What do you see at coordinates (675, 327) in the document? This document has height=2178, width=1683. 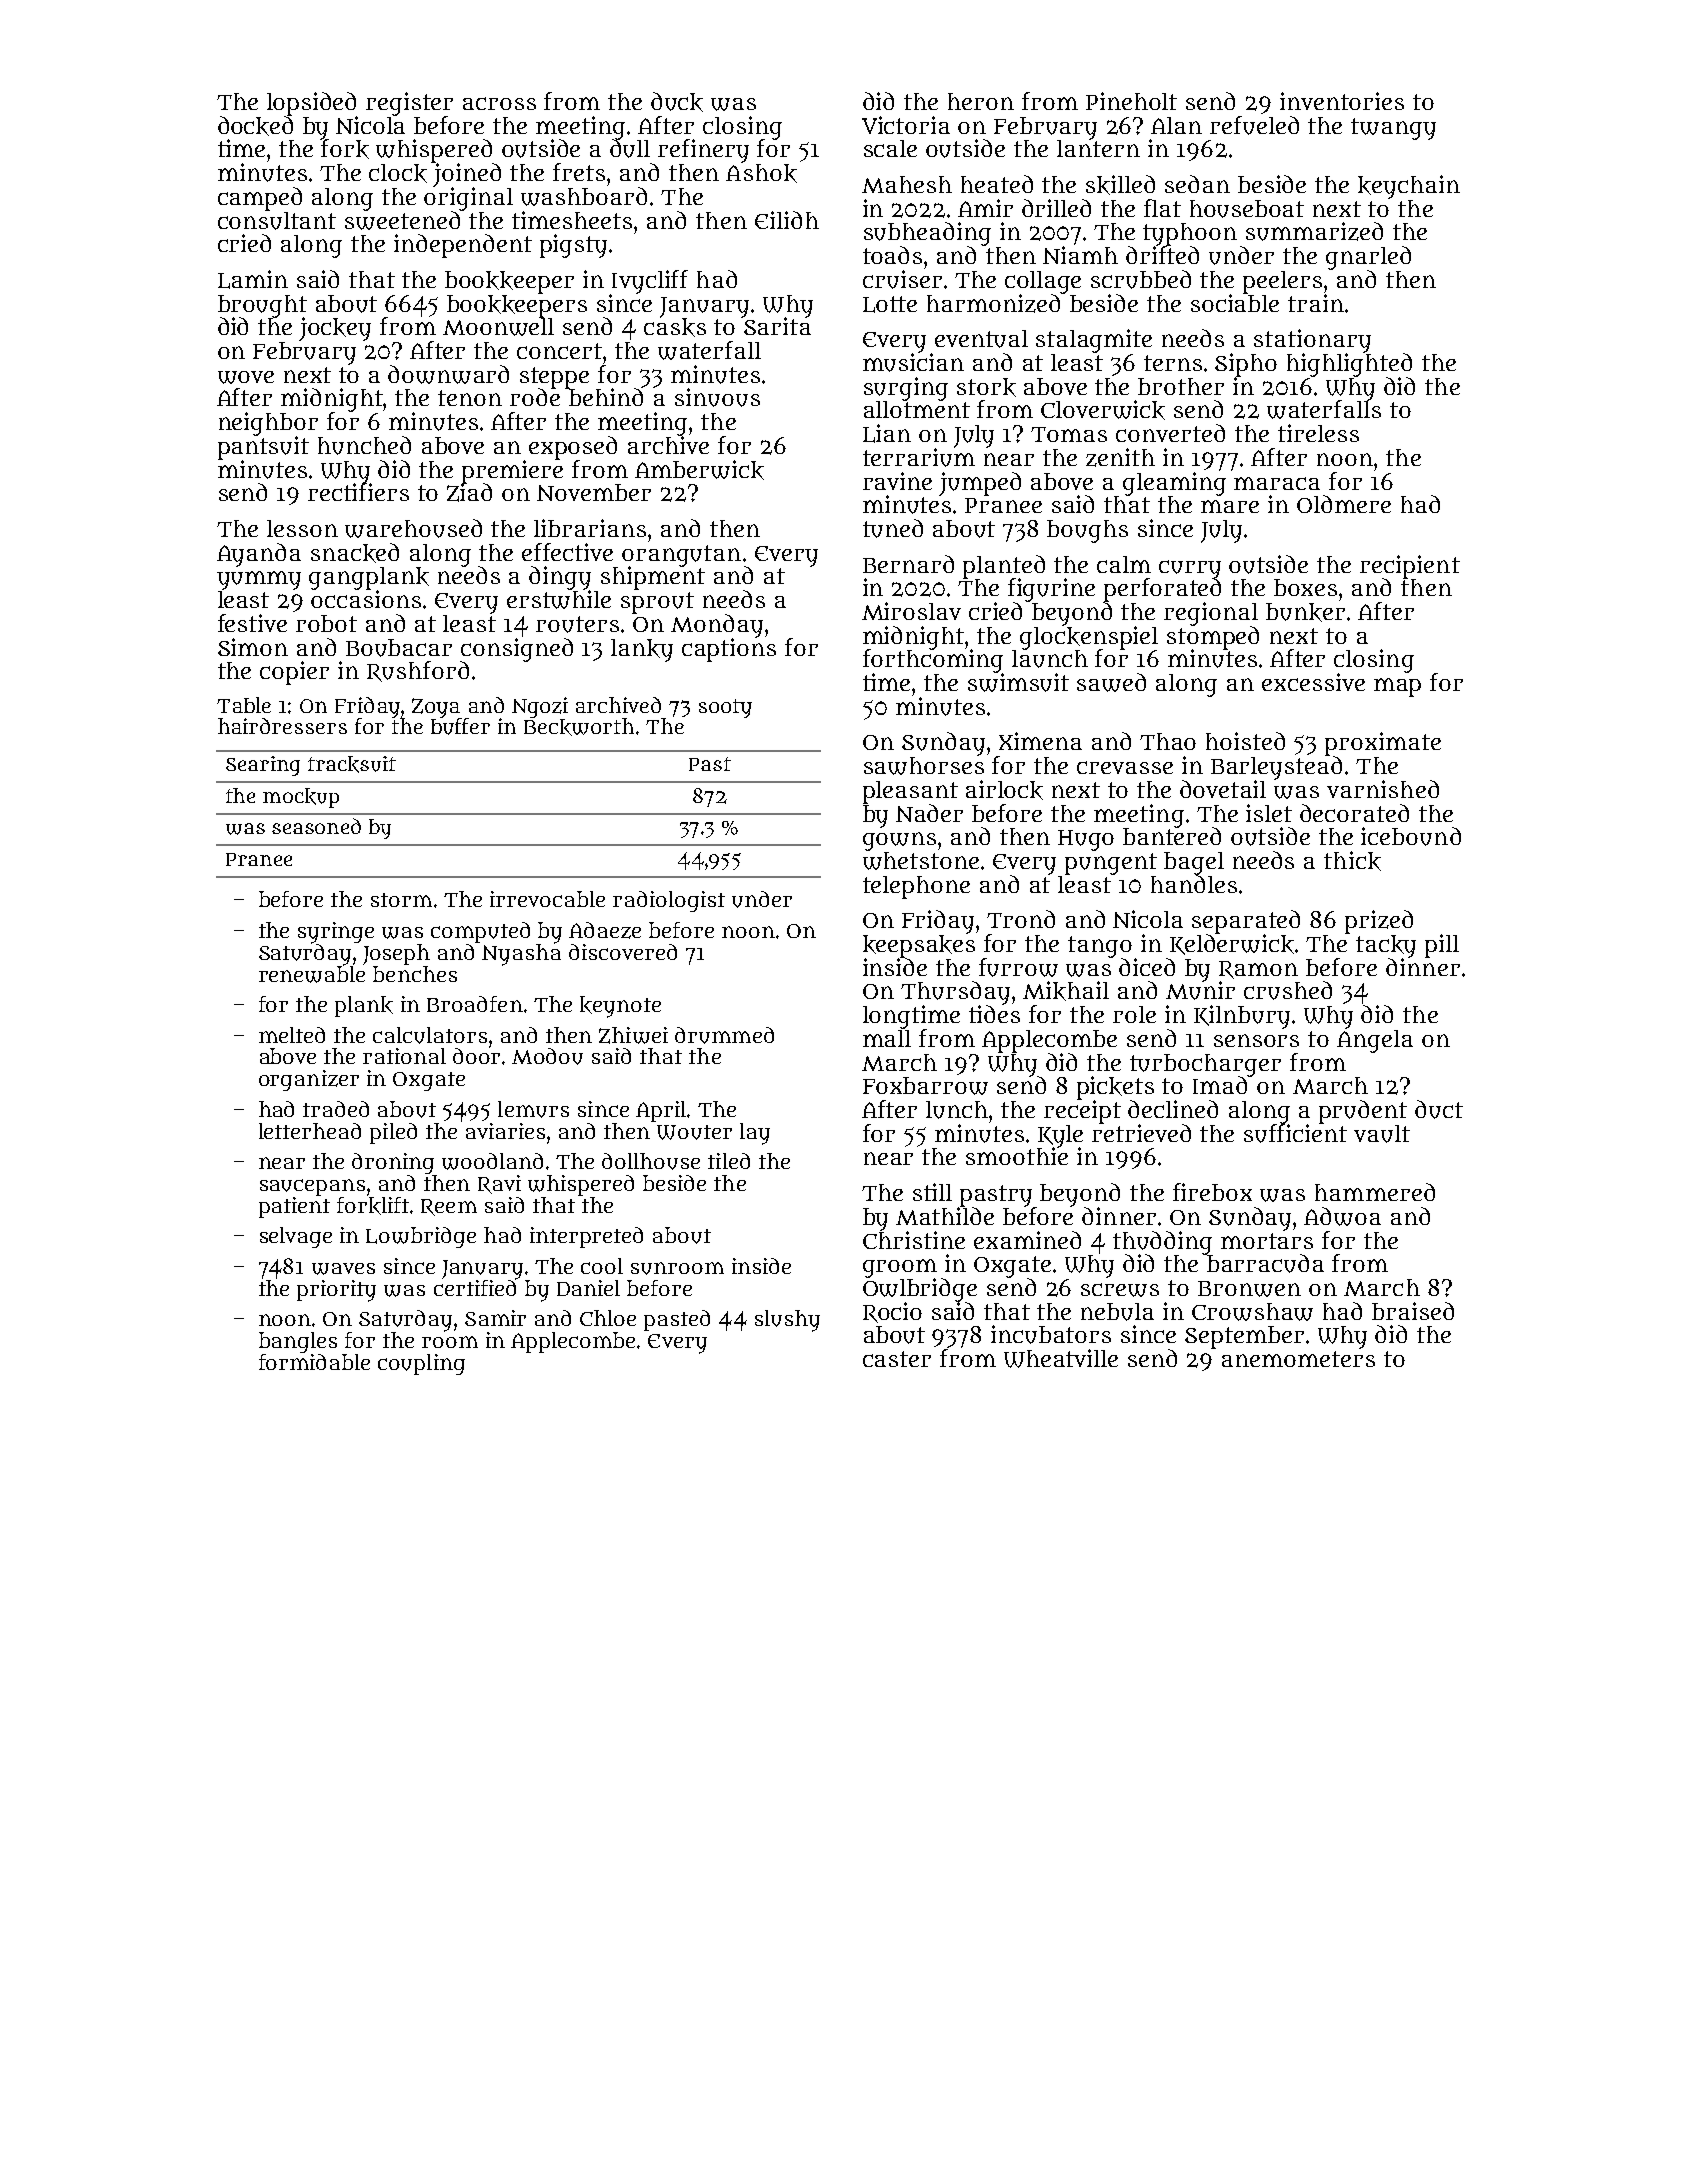 I see `casks` at bounding box center [675, 327].
